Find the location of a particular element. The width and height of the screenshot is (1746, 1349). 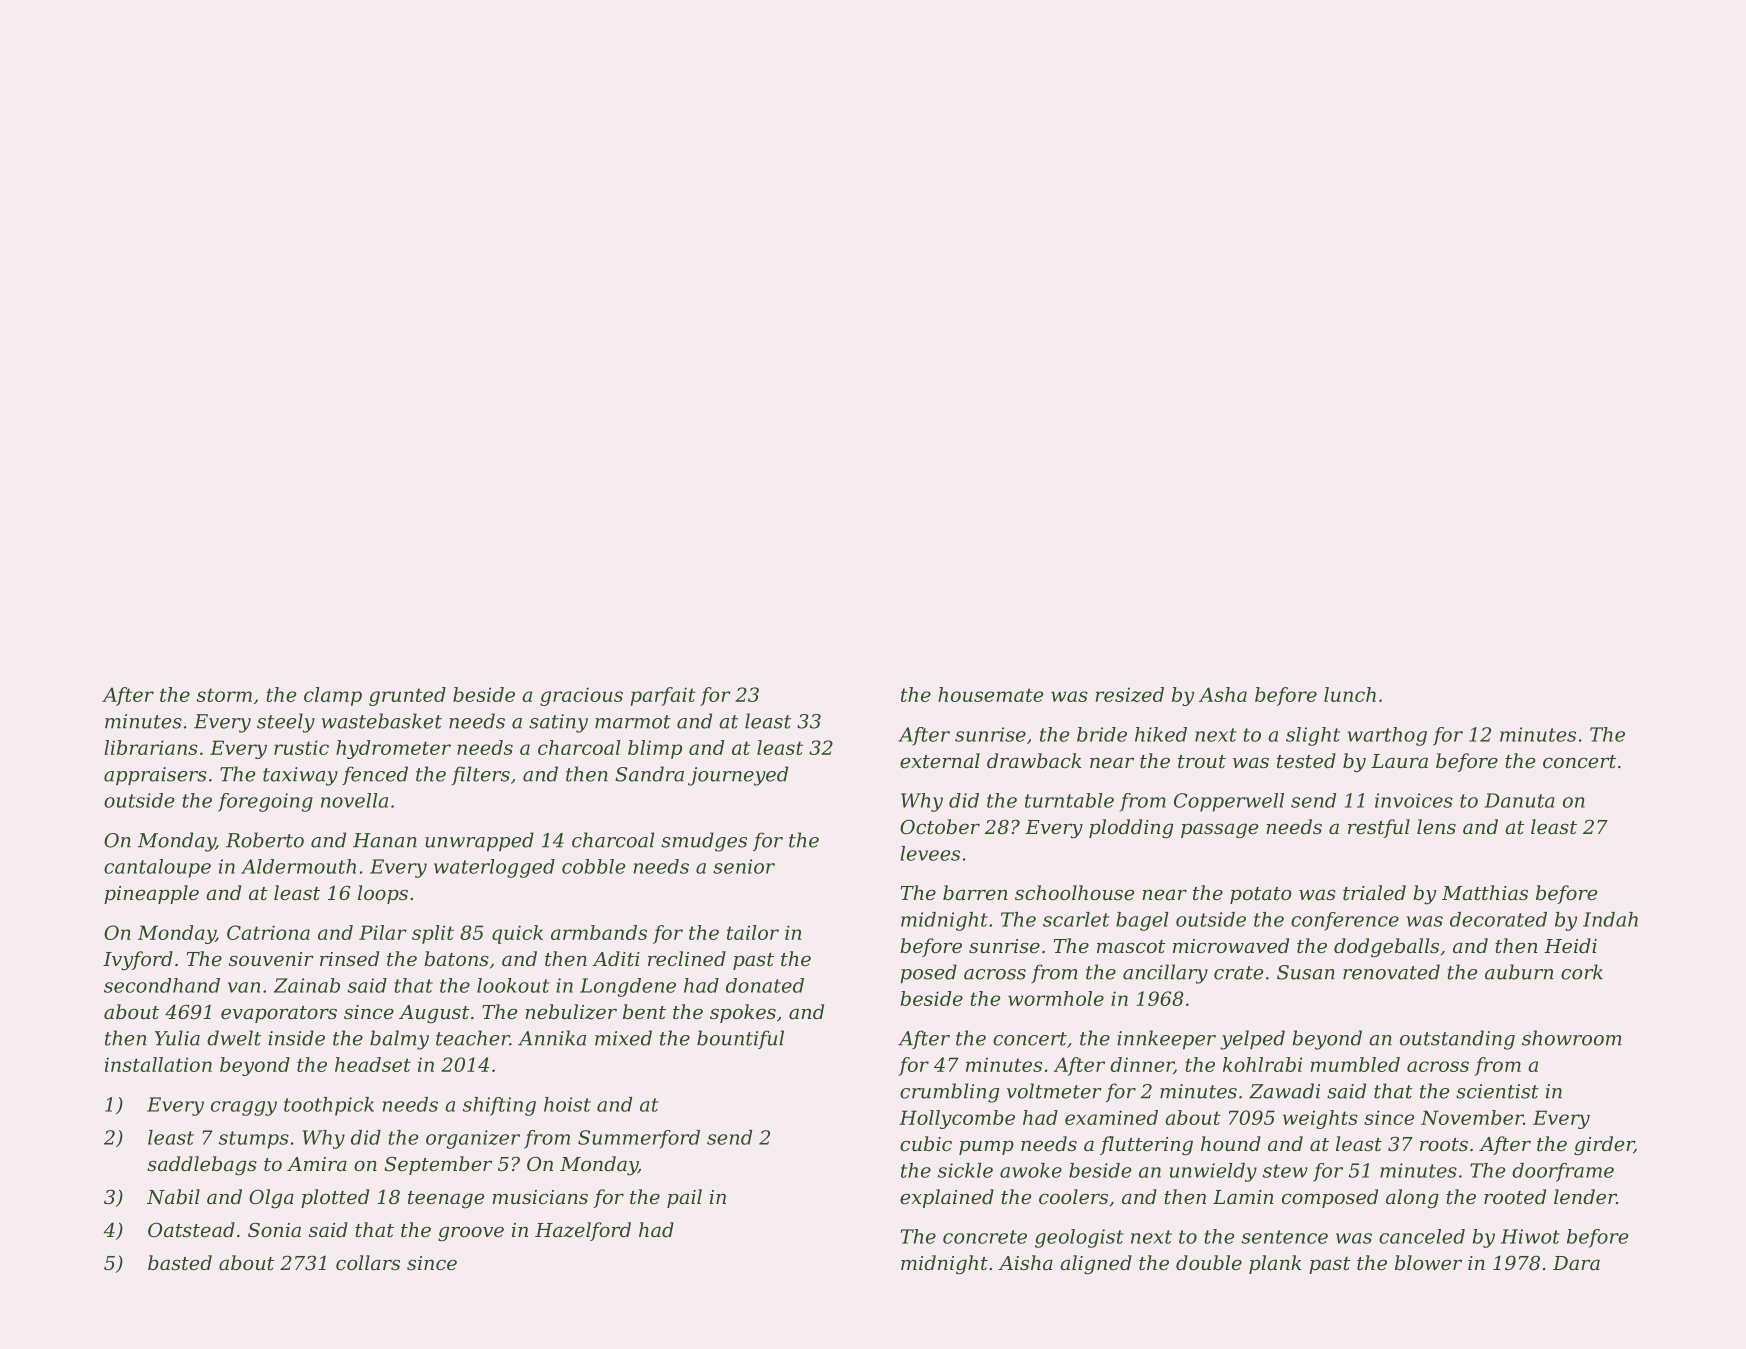

Ivyford is located at coordinates (138, 961).
